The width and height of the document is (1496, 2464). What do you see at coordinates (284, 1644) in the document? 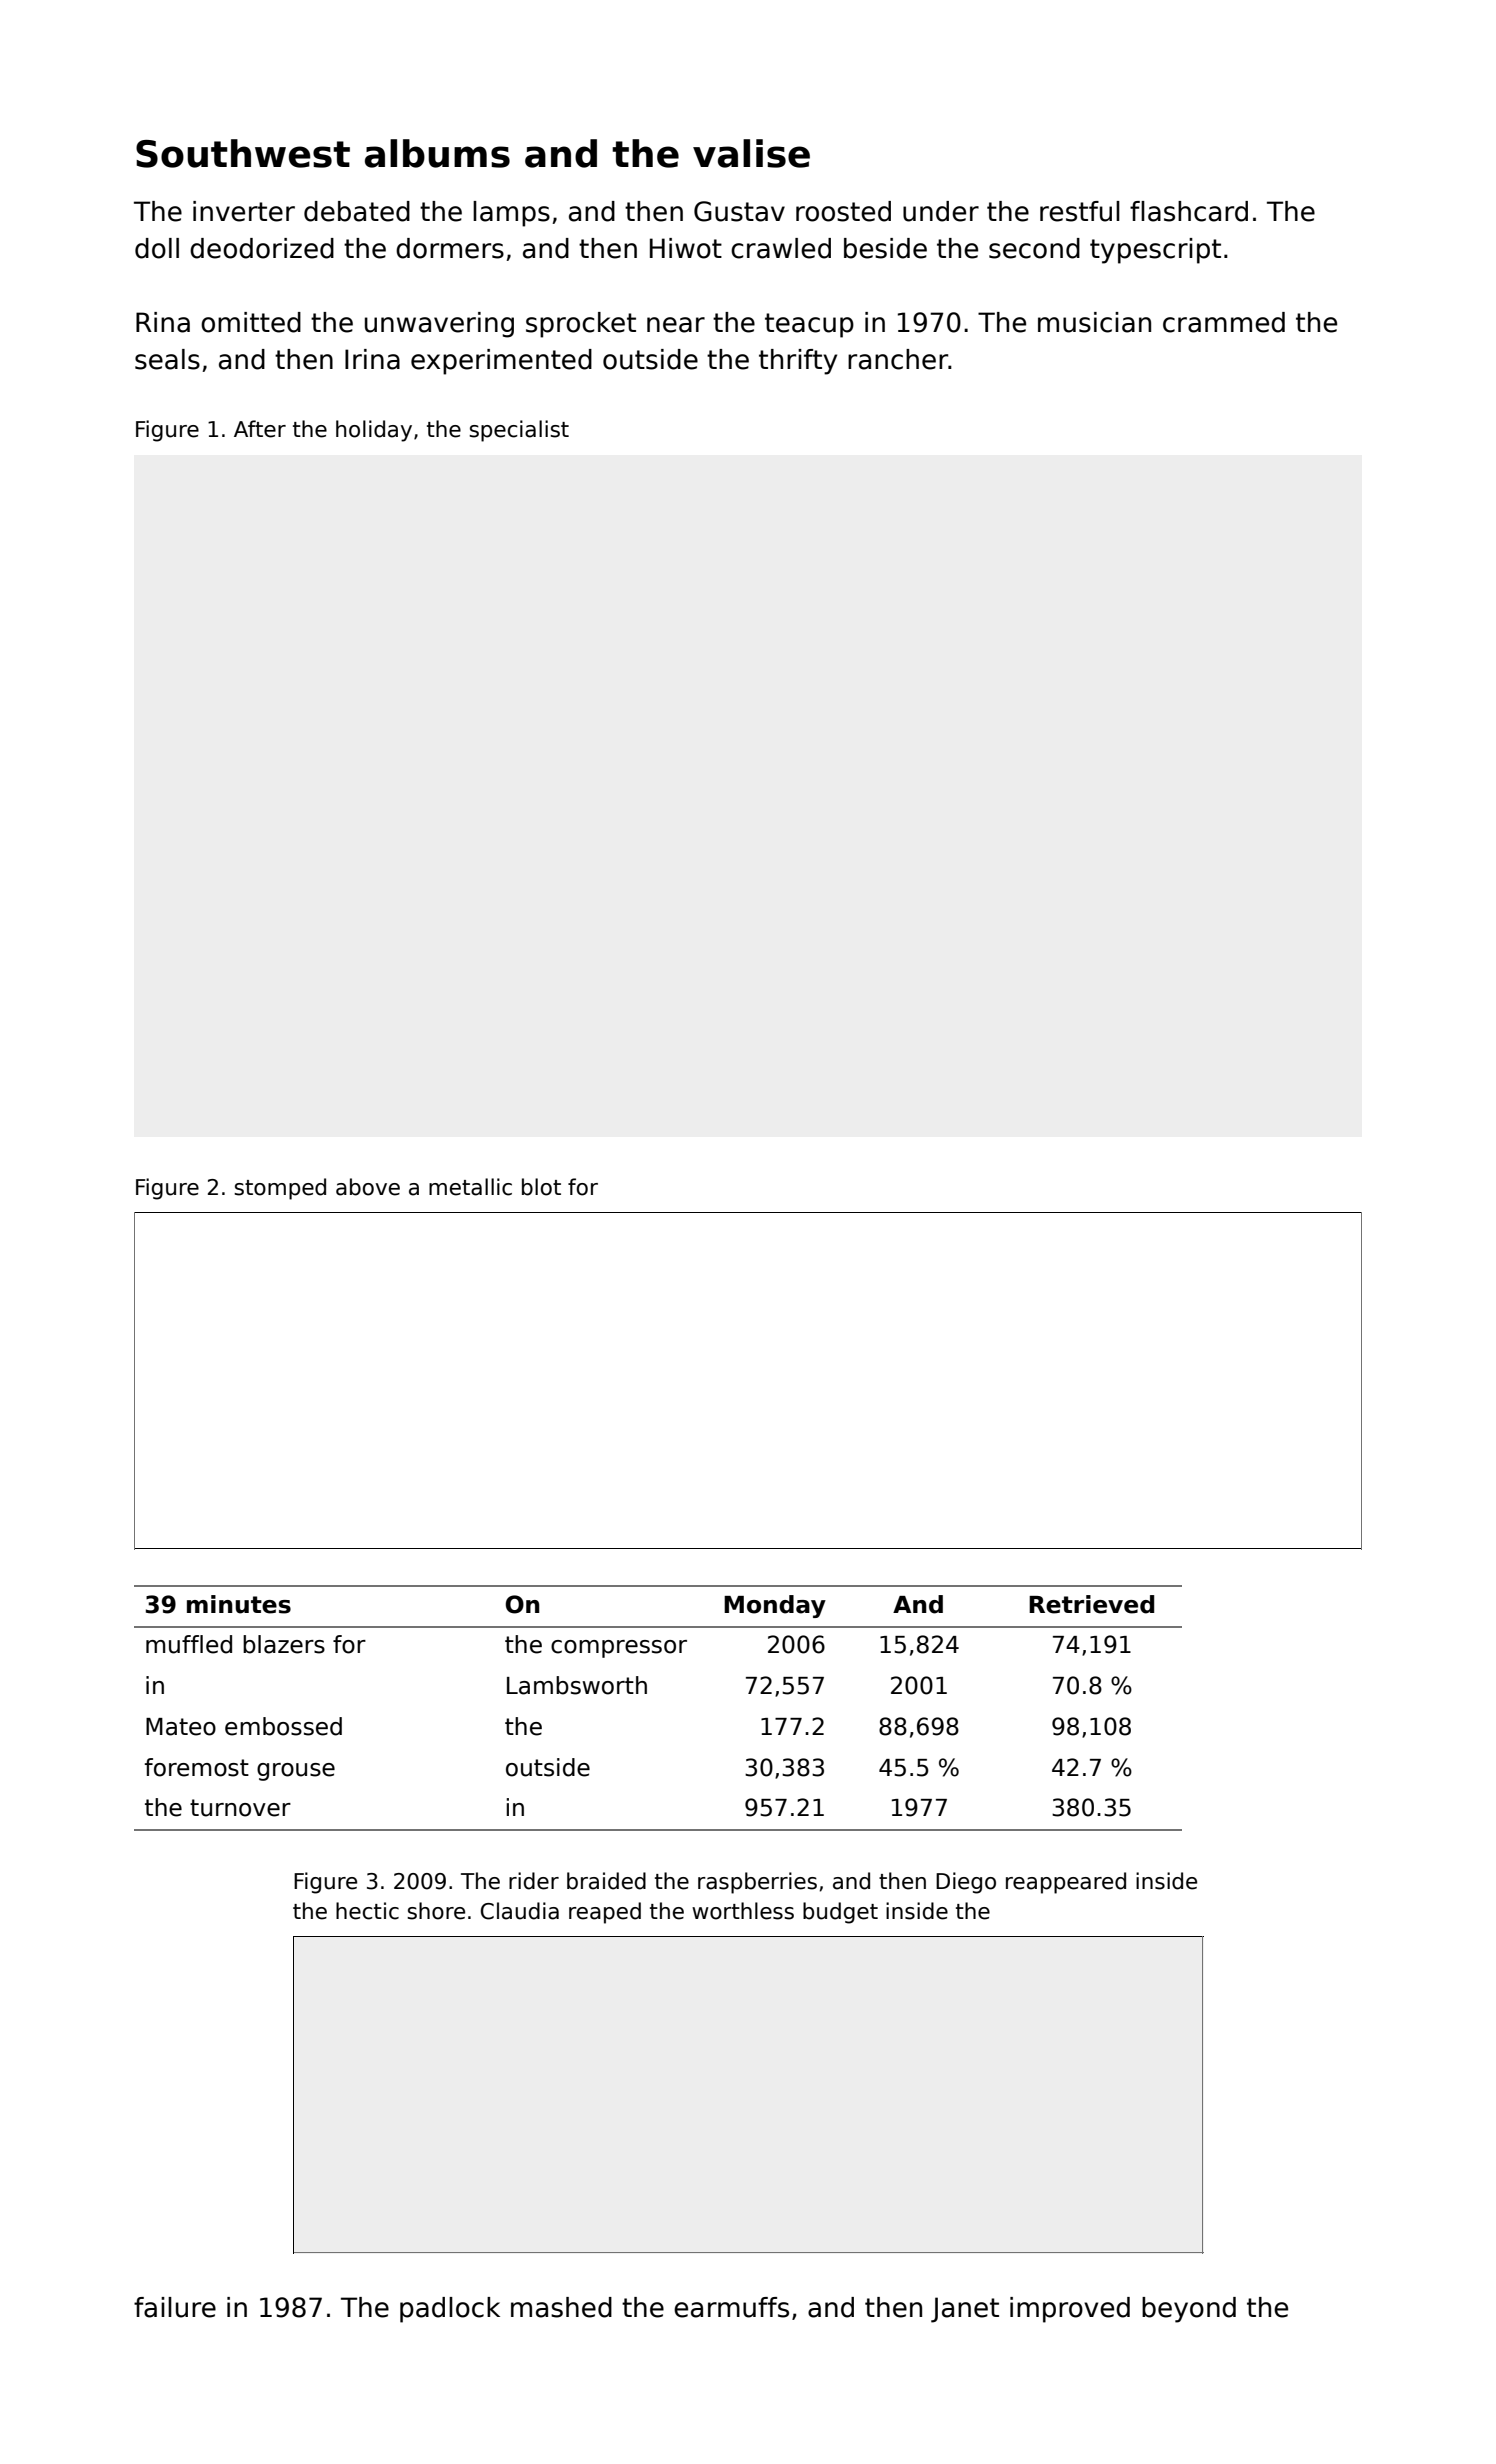
I see `blazers` at bounding box center [284, 1644].
